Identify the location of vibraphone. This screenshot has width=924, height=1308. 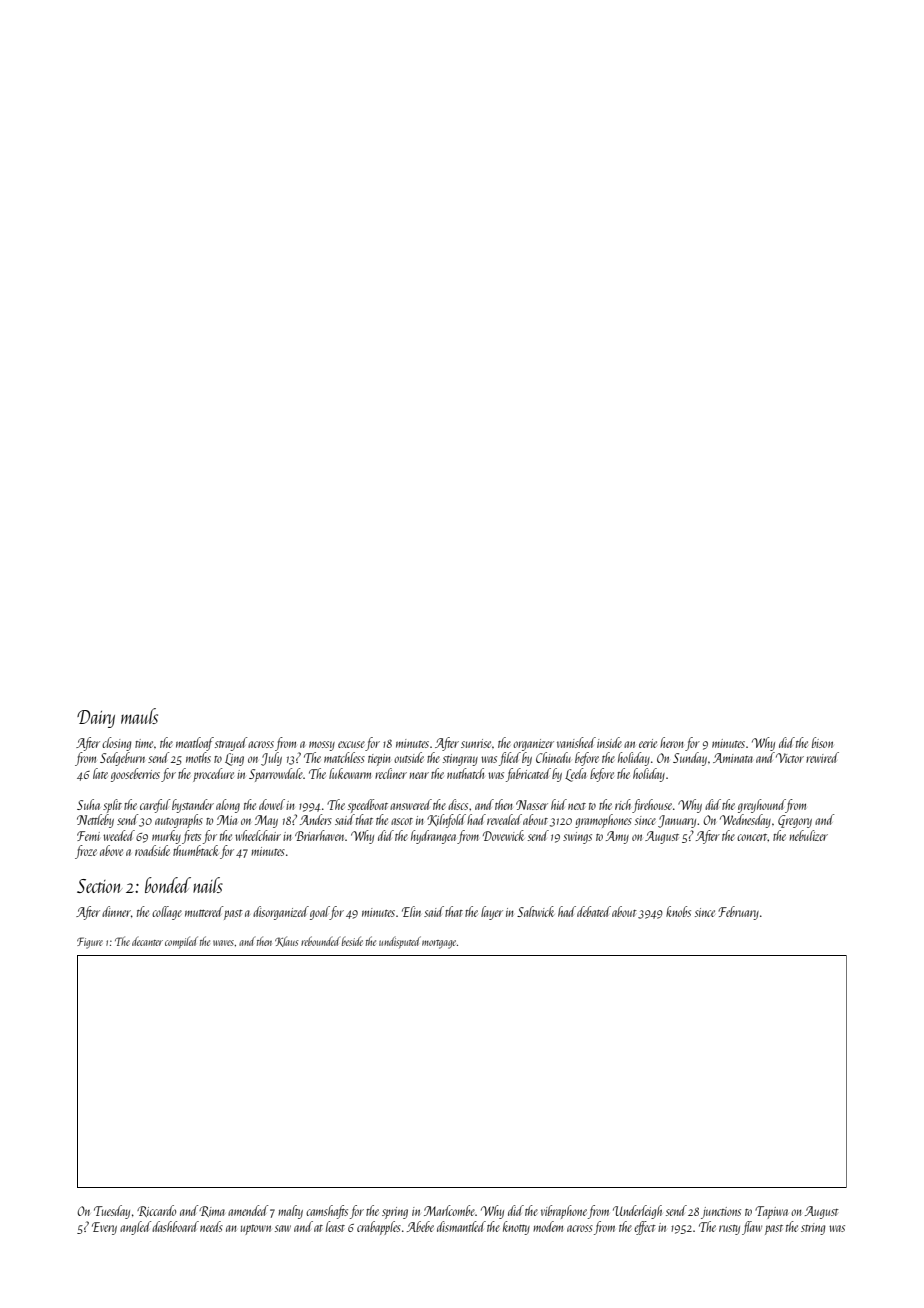
(564, 1212).
